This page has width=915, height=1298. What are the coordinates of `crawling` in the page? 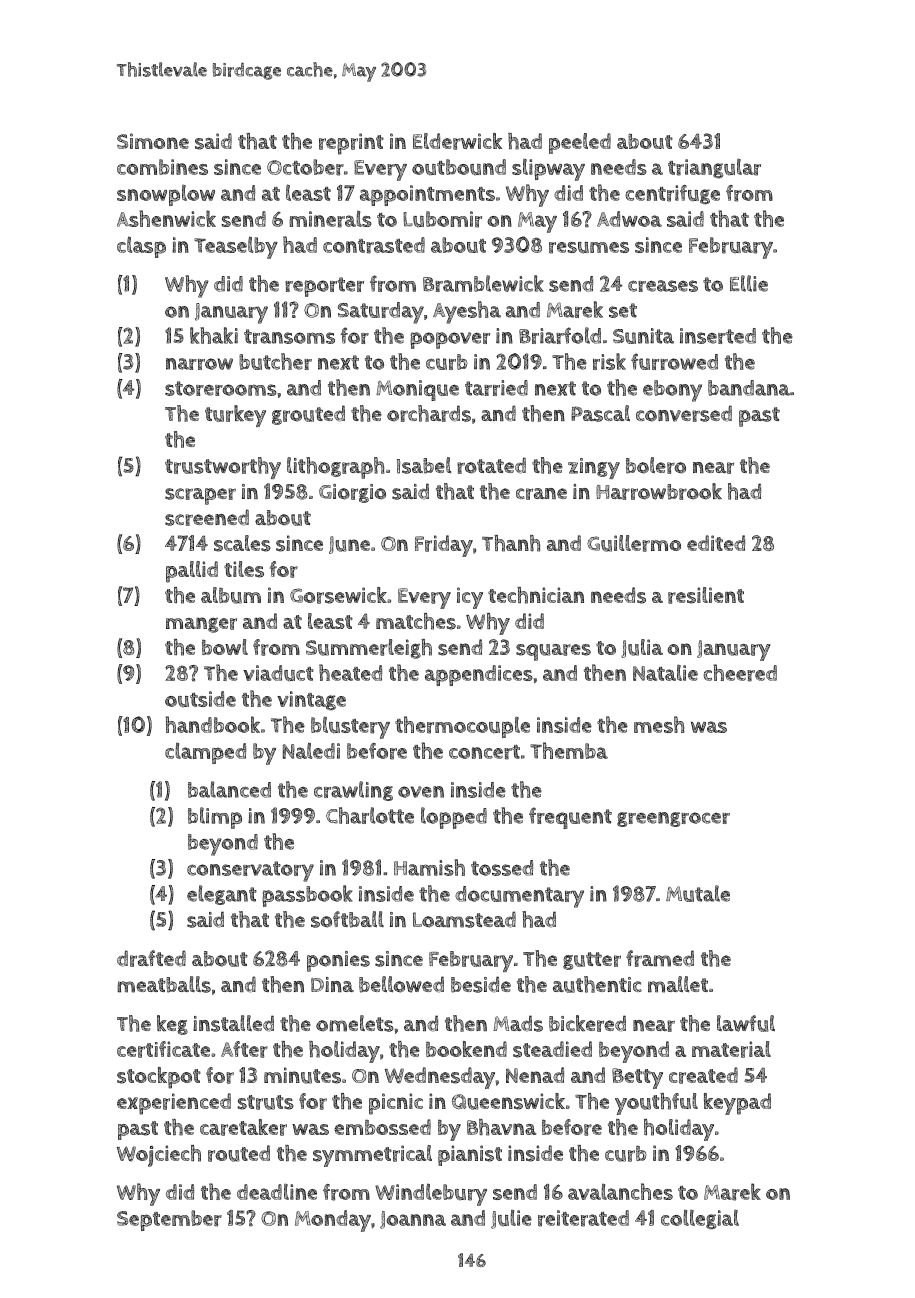 It's located at (353, 791).
